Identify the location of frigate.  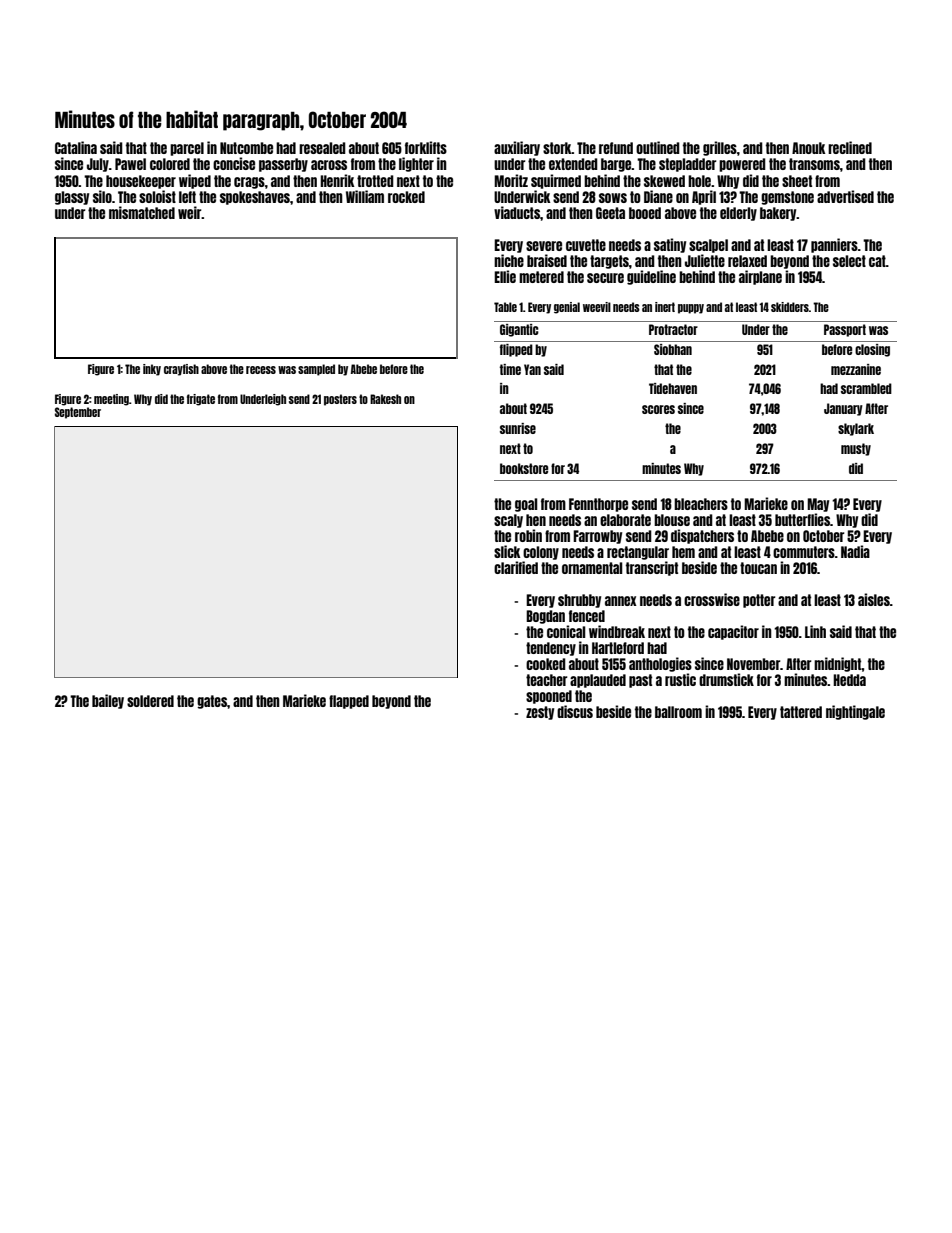
(201, 400).
